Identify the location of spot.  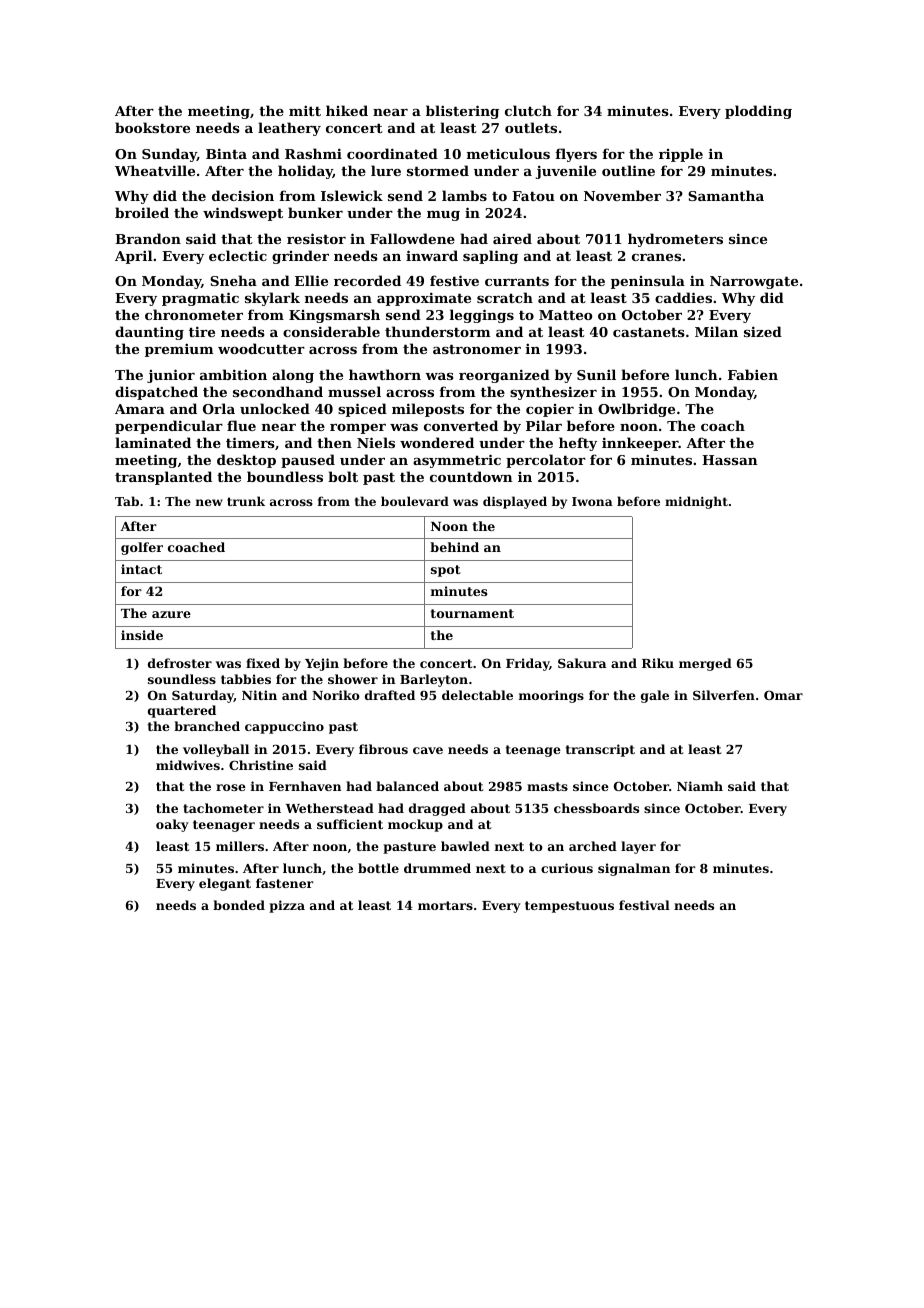
(446, 571).
